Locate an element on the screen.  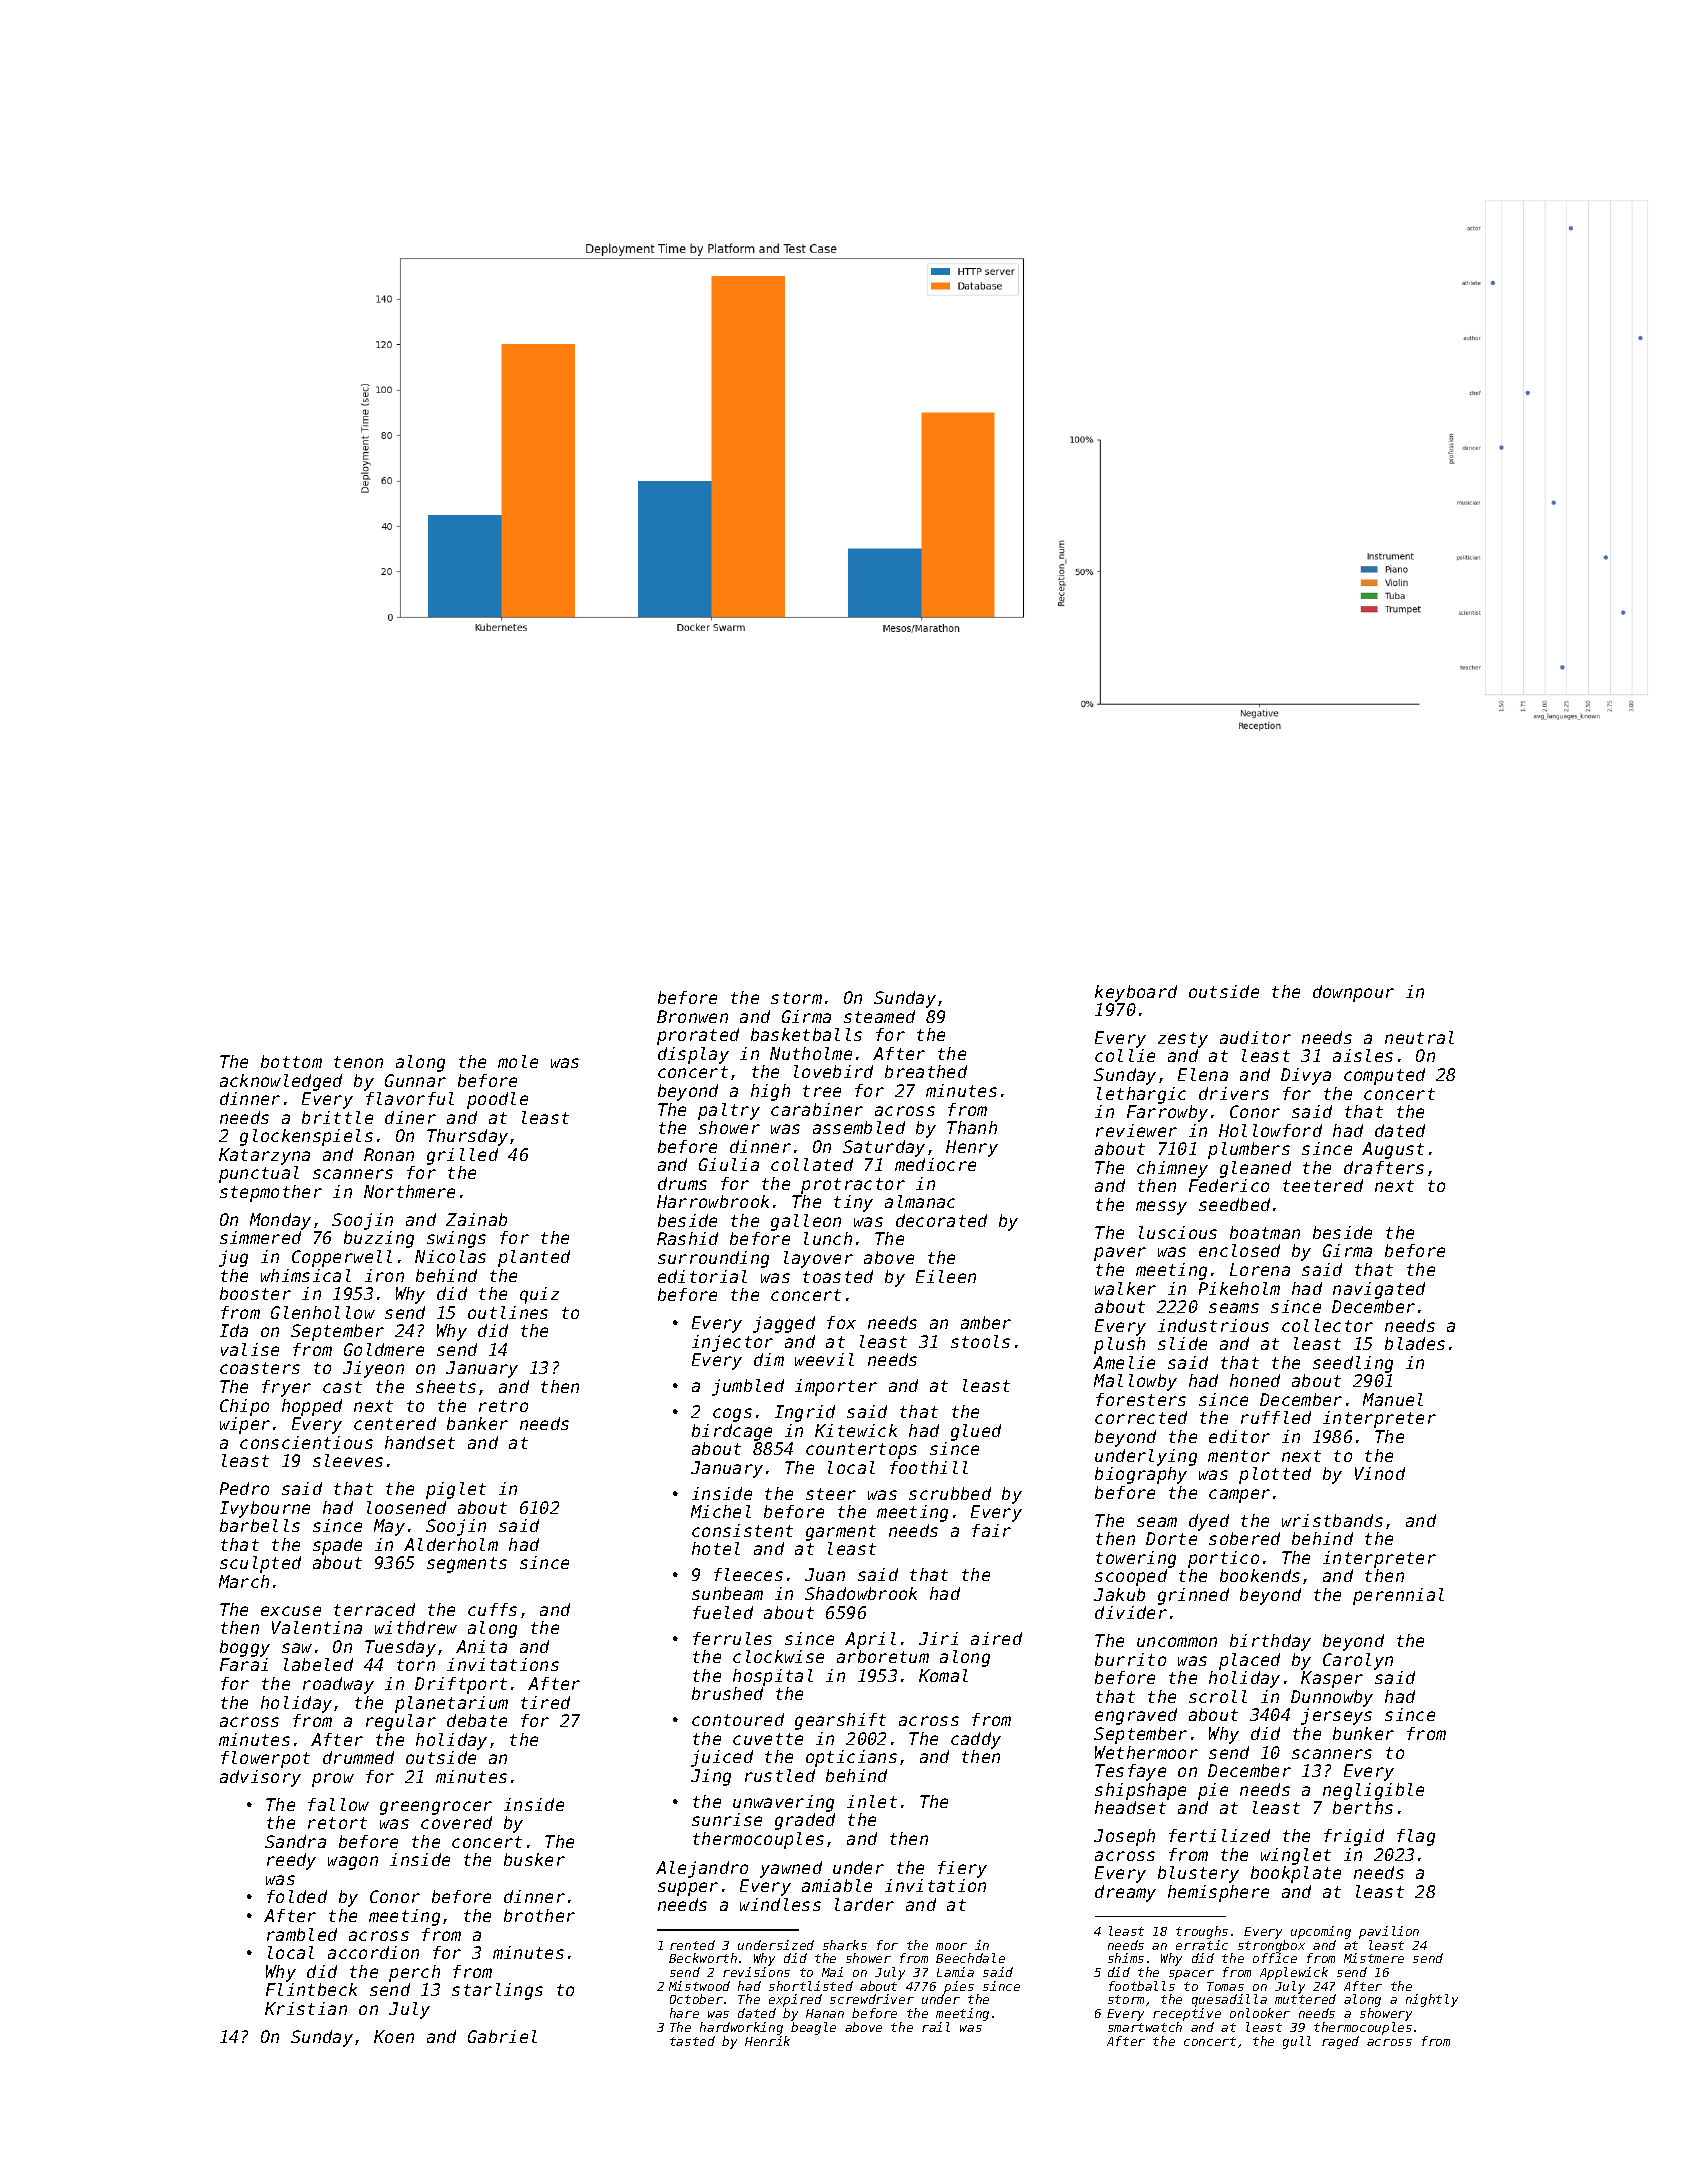
starlings is located at coordinates (497, 1991).
